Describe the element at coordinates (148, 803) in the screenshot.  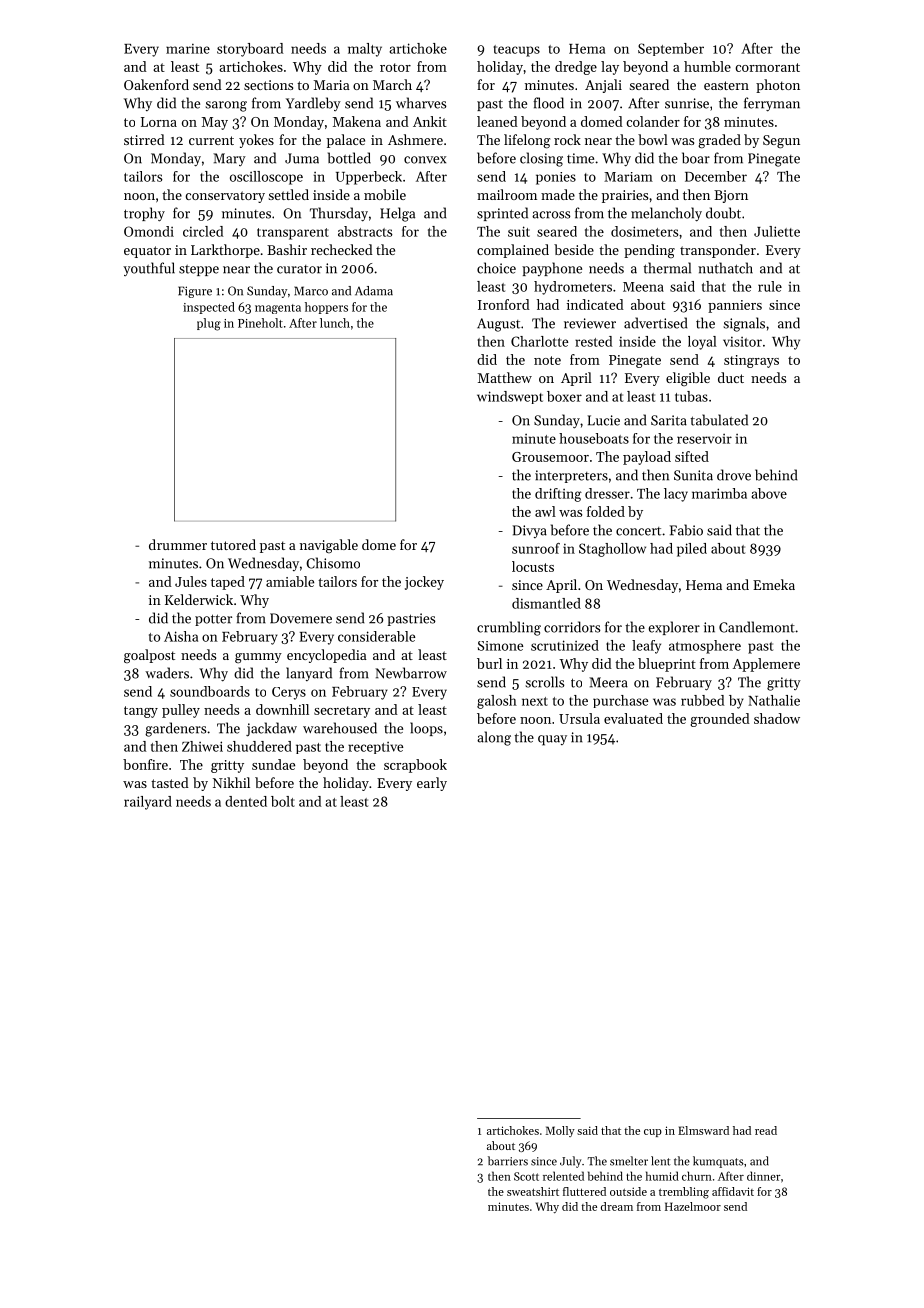
I see `railyard` at that location.
